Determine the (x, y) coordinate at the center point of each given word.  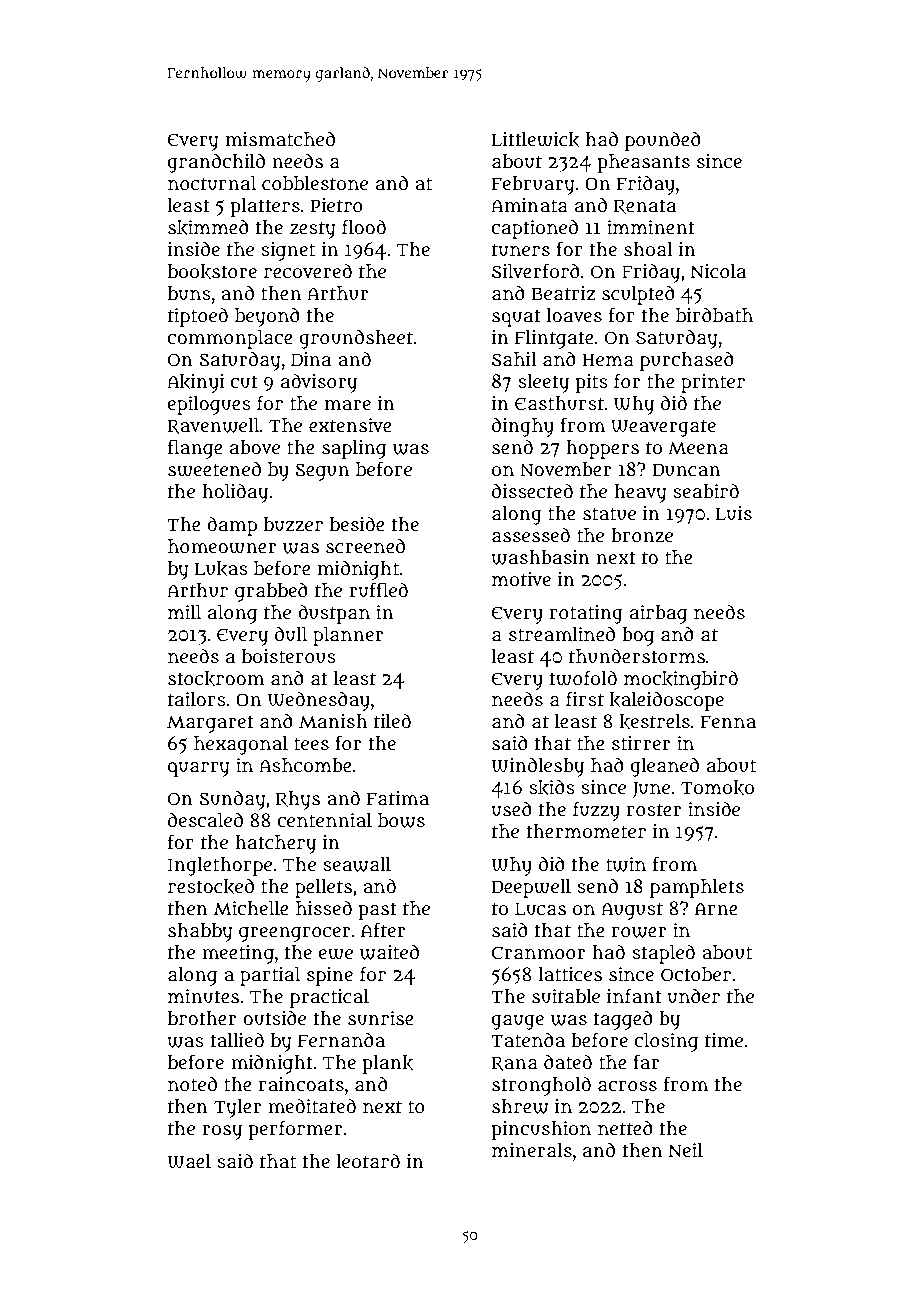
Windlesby (538, 767)
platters (265, 207)
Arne (716, 908)
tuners (521, 250)
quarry (199, 769)
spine (330, 976)
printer (713, 383)
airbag (658, 614)
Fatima (397, 798)
